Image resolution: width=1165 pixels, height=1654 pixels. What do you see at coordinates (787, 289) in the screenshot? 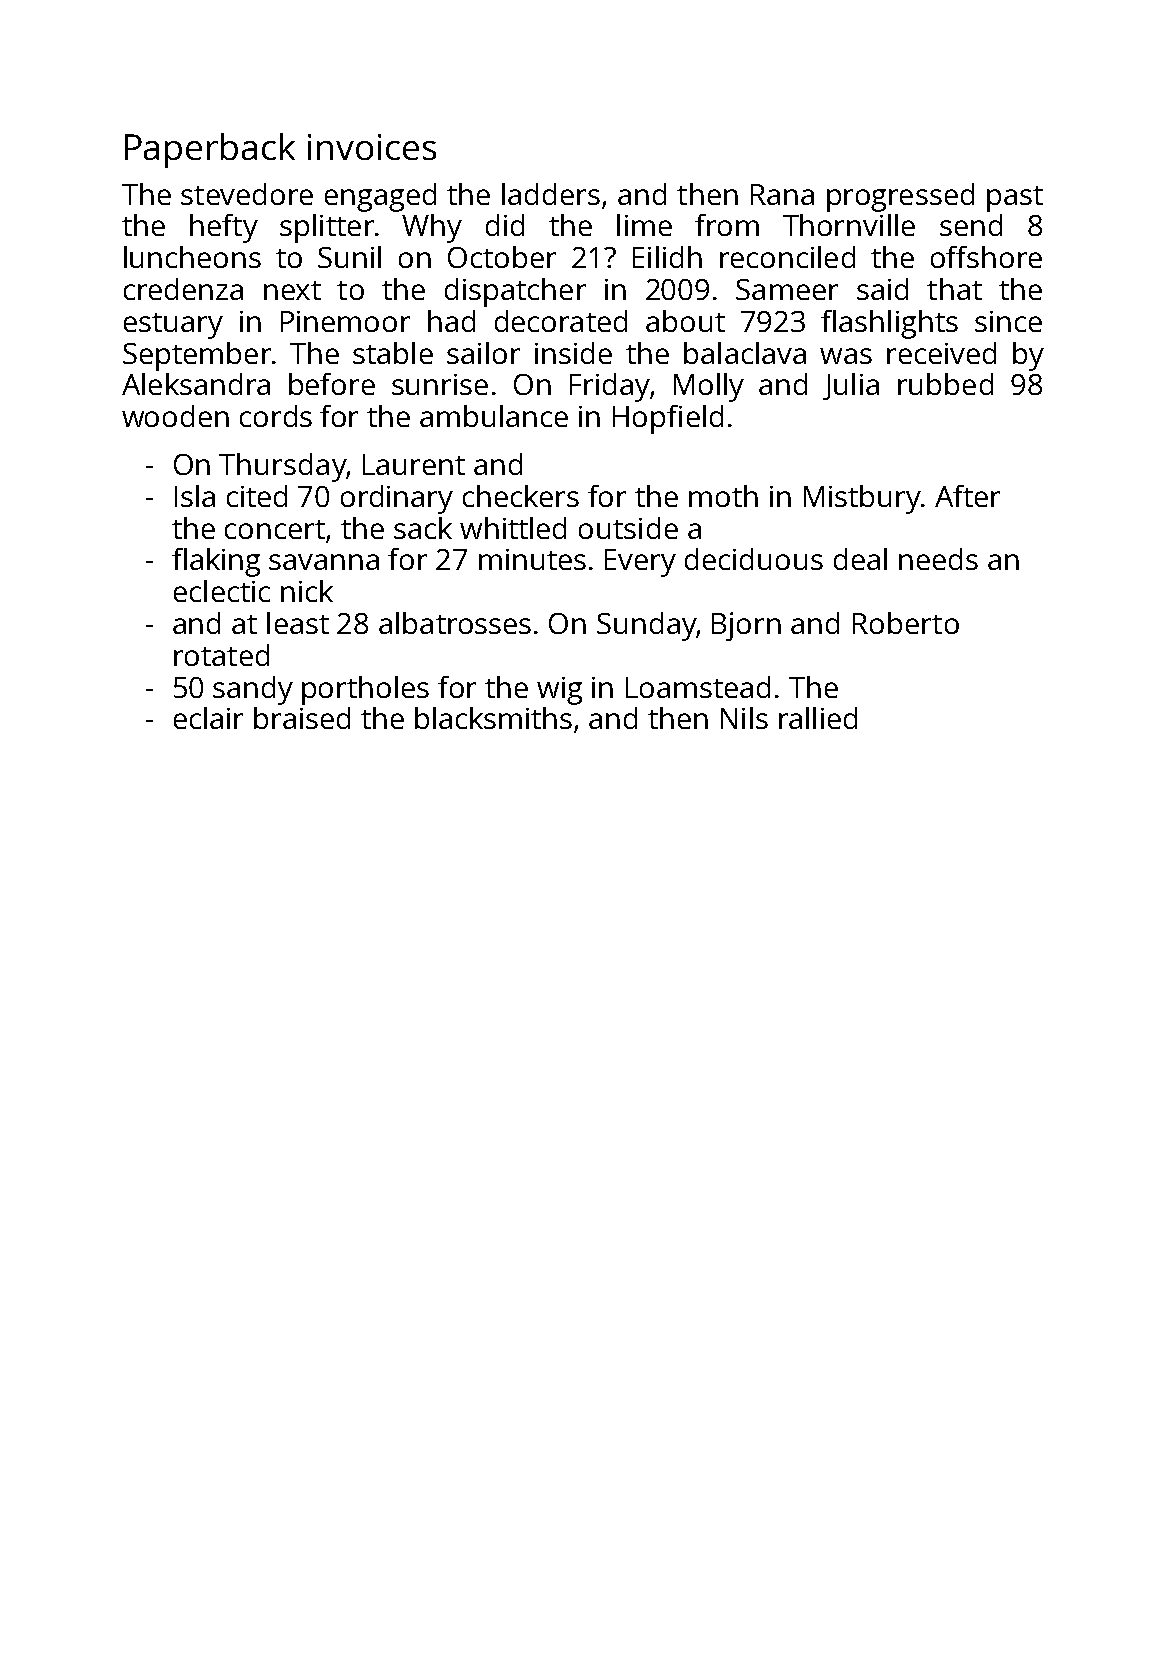
I see `Sameer` at bounding box center [787, 289].
